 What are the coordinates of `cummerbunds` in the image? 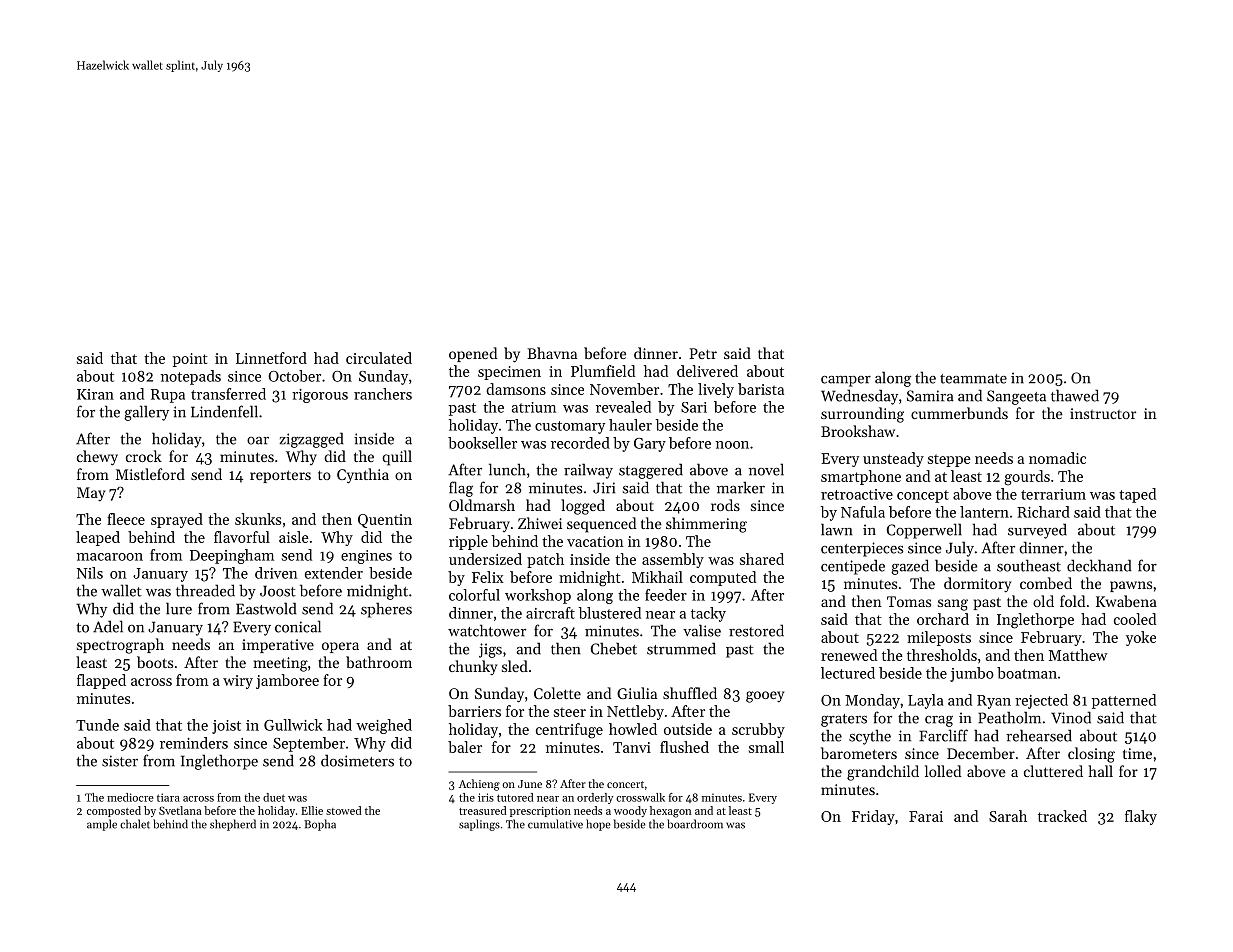 It's located at (959, 413).
